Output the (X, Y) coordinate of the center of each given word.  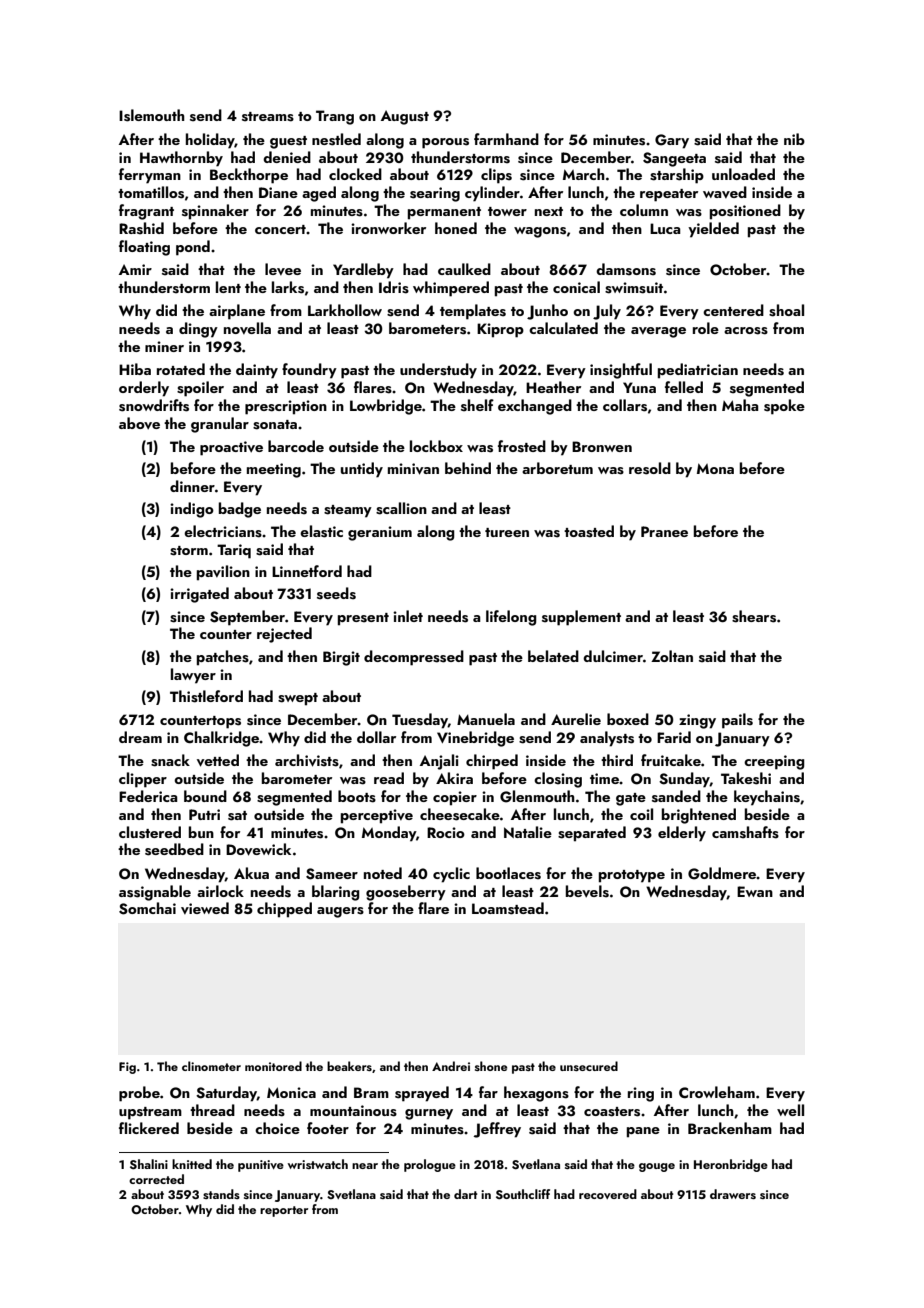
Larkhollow (345, 310)
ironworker (388, 228)
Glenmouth (537, 796)
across (746, 331)
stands (221, 1194)
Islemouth (152, 115)
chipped (284, 910)
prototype (632, 876)
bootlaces (508, 873)
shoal (786, 310)
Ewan (755, 891)
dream (140, 737)
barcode (296, 446)
